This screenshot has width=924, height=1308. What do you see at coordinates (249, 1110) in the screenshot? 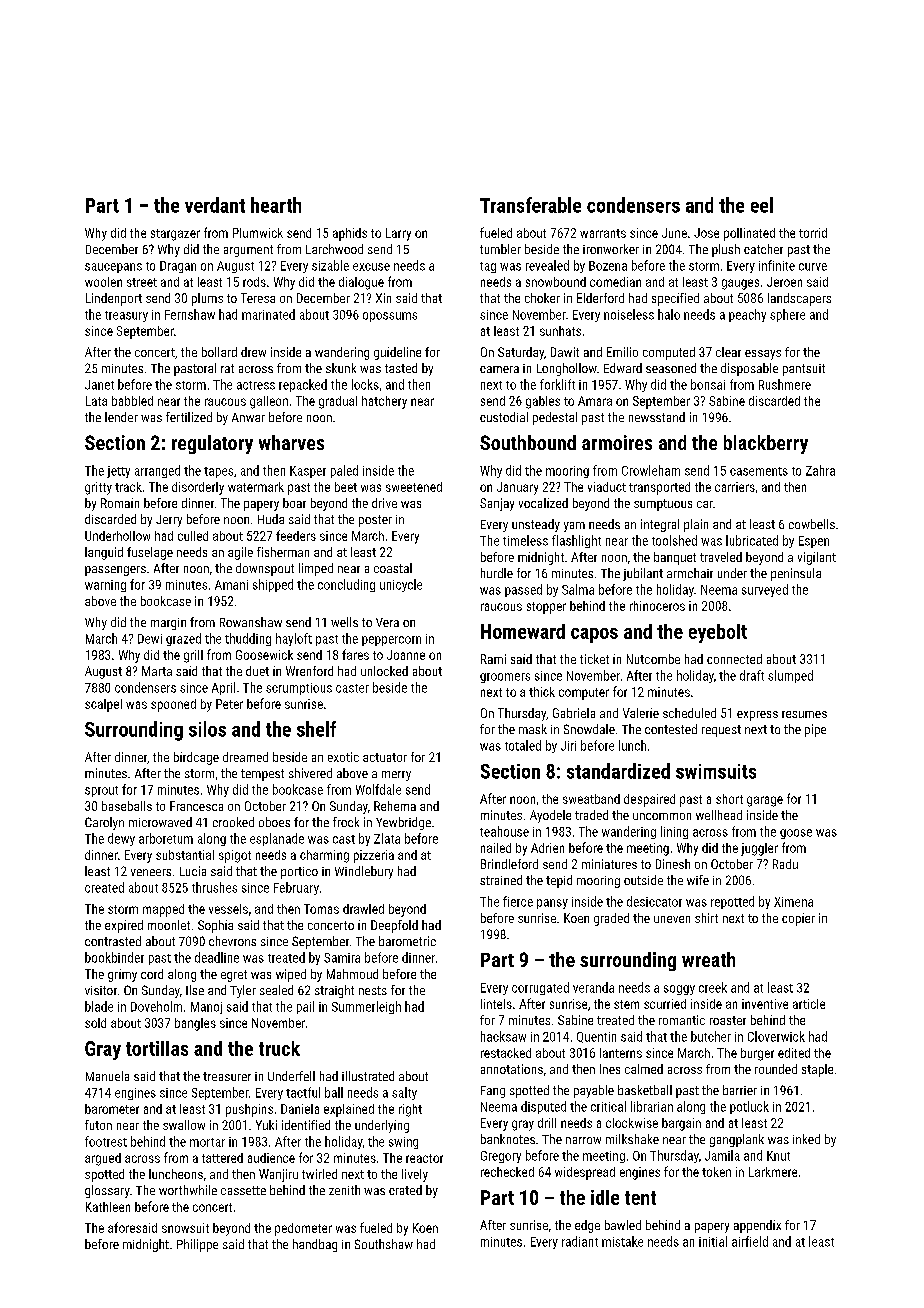
I see `pushpins` at bounding box center [249, 1110].
